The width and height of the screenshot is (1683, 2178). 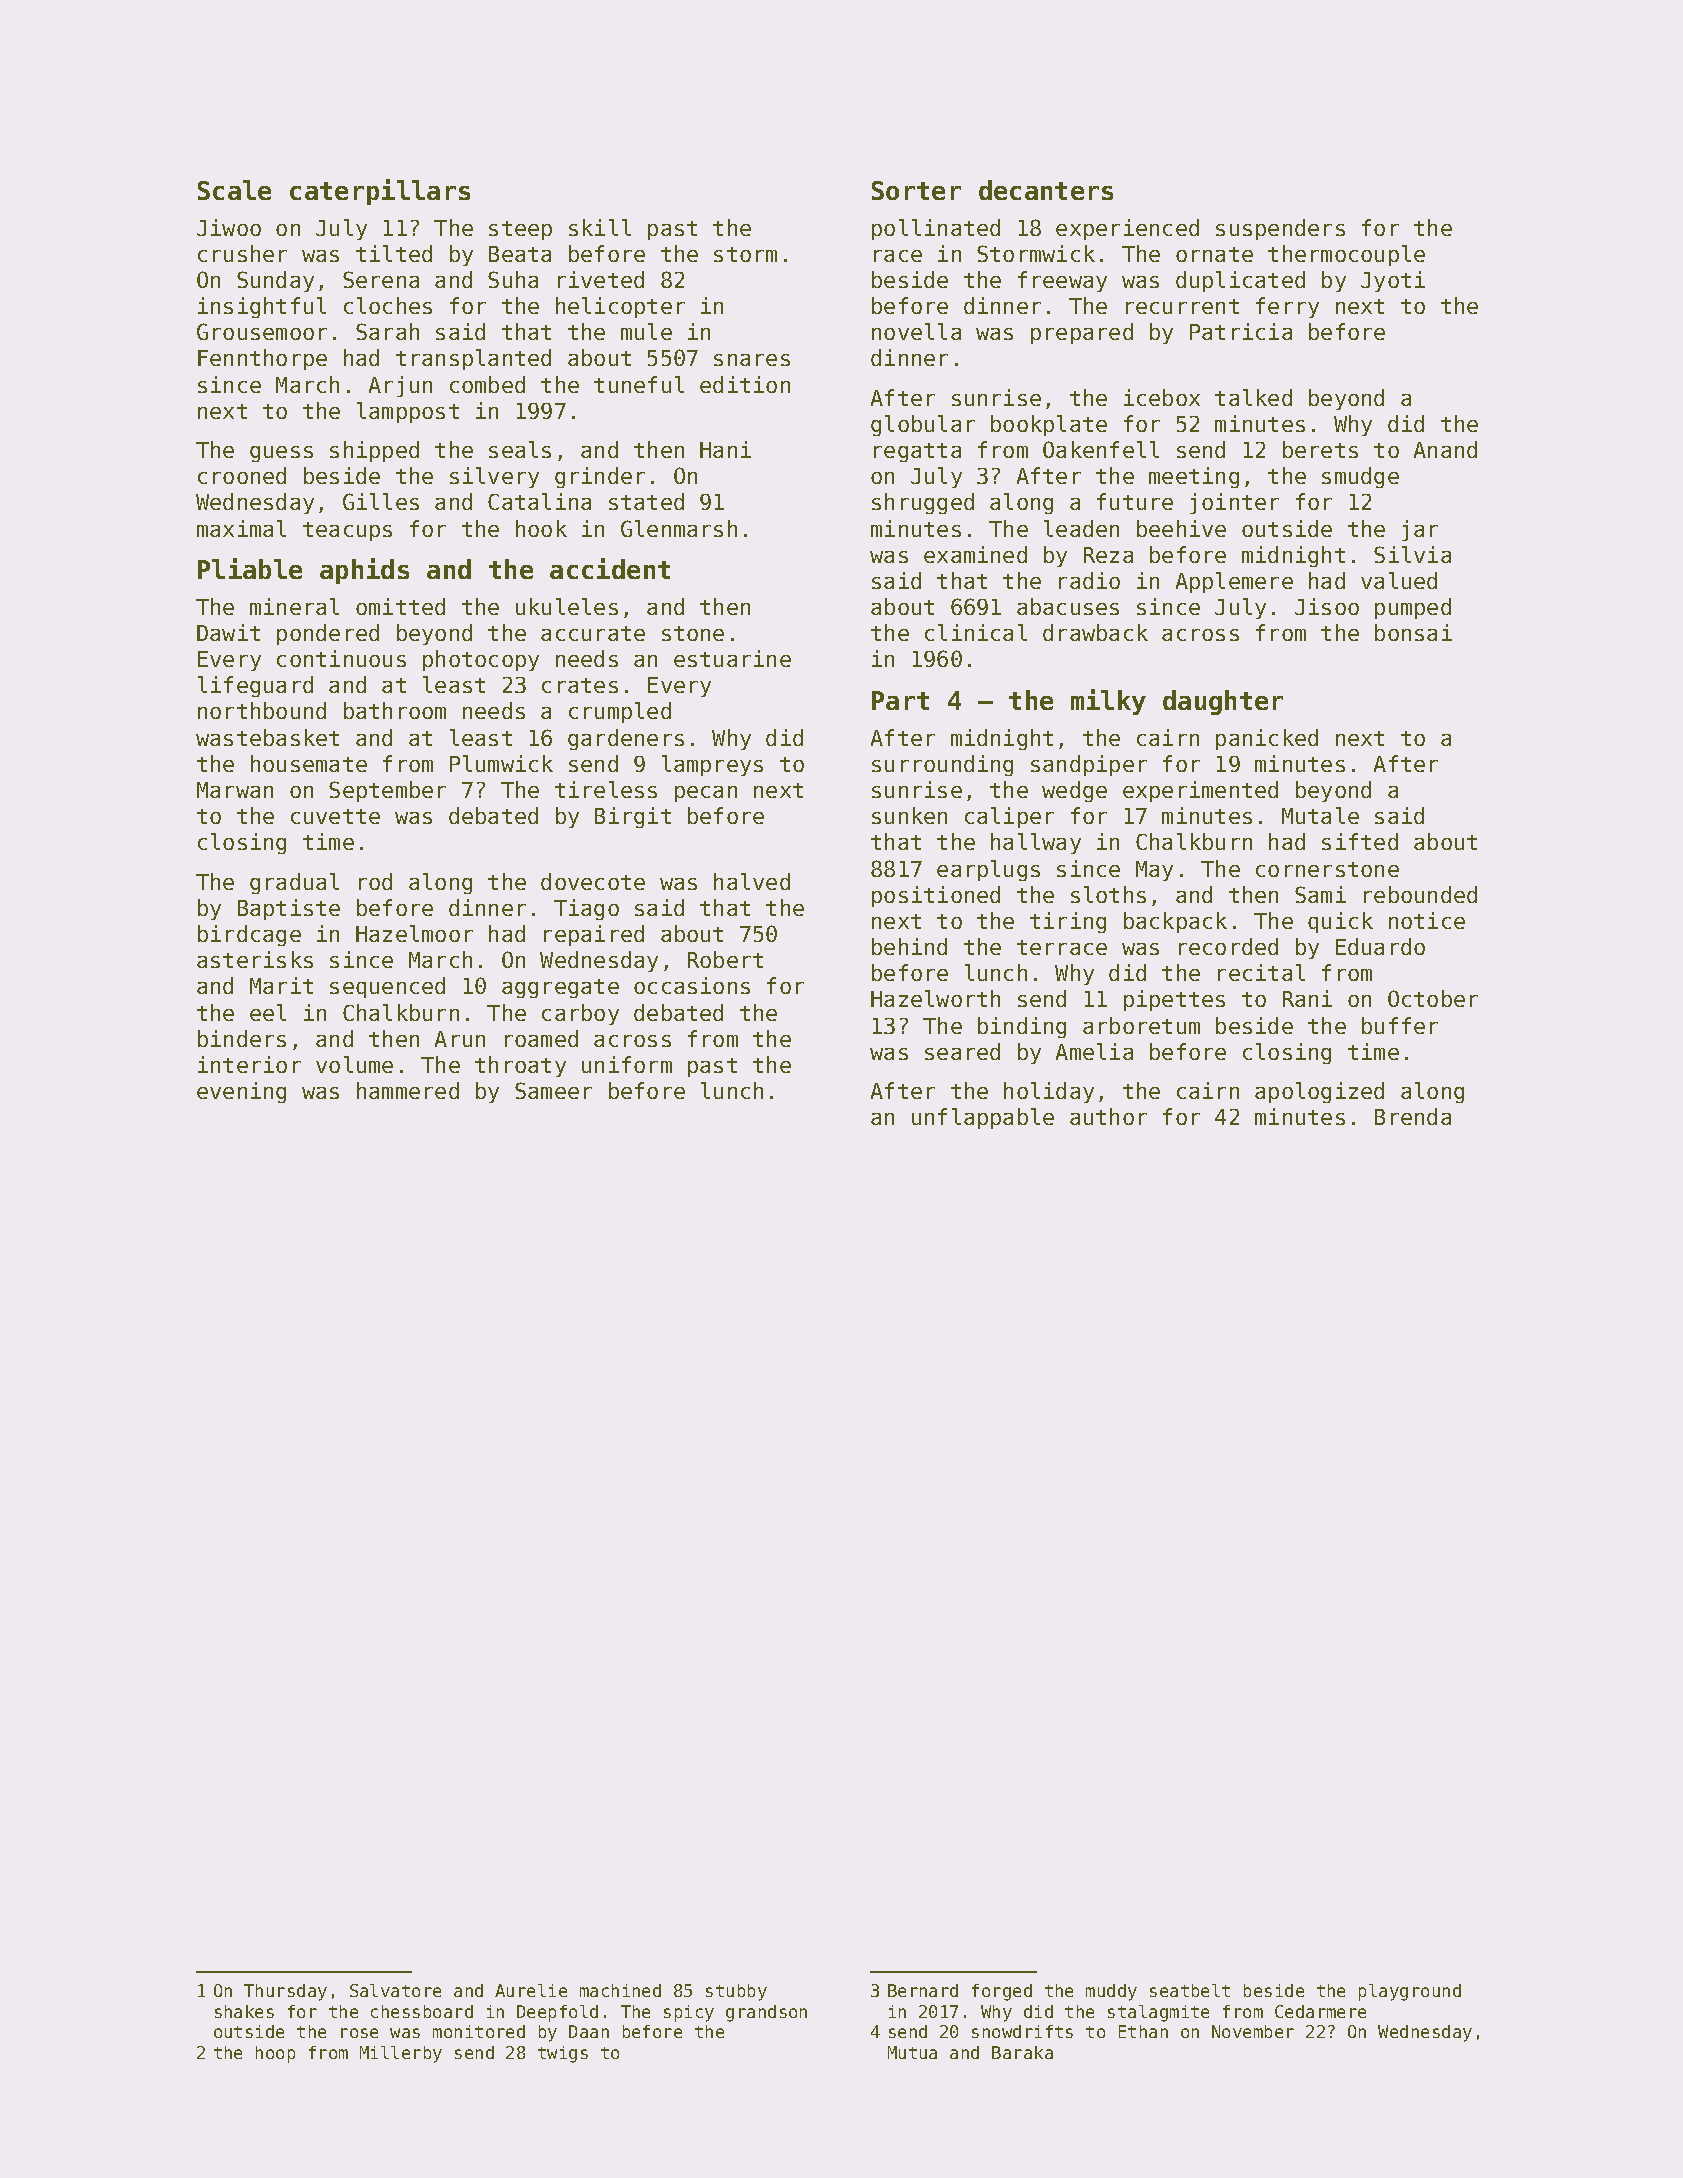 What do you see at coordinates (1399, 580) in the screenshot?
I see `valued` at bounding box center [1399, 580].
